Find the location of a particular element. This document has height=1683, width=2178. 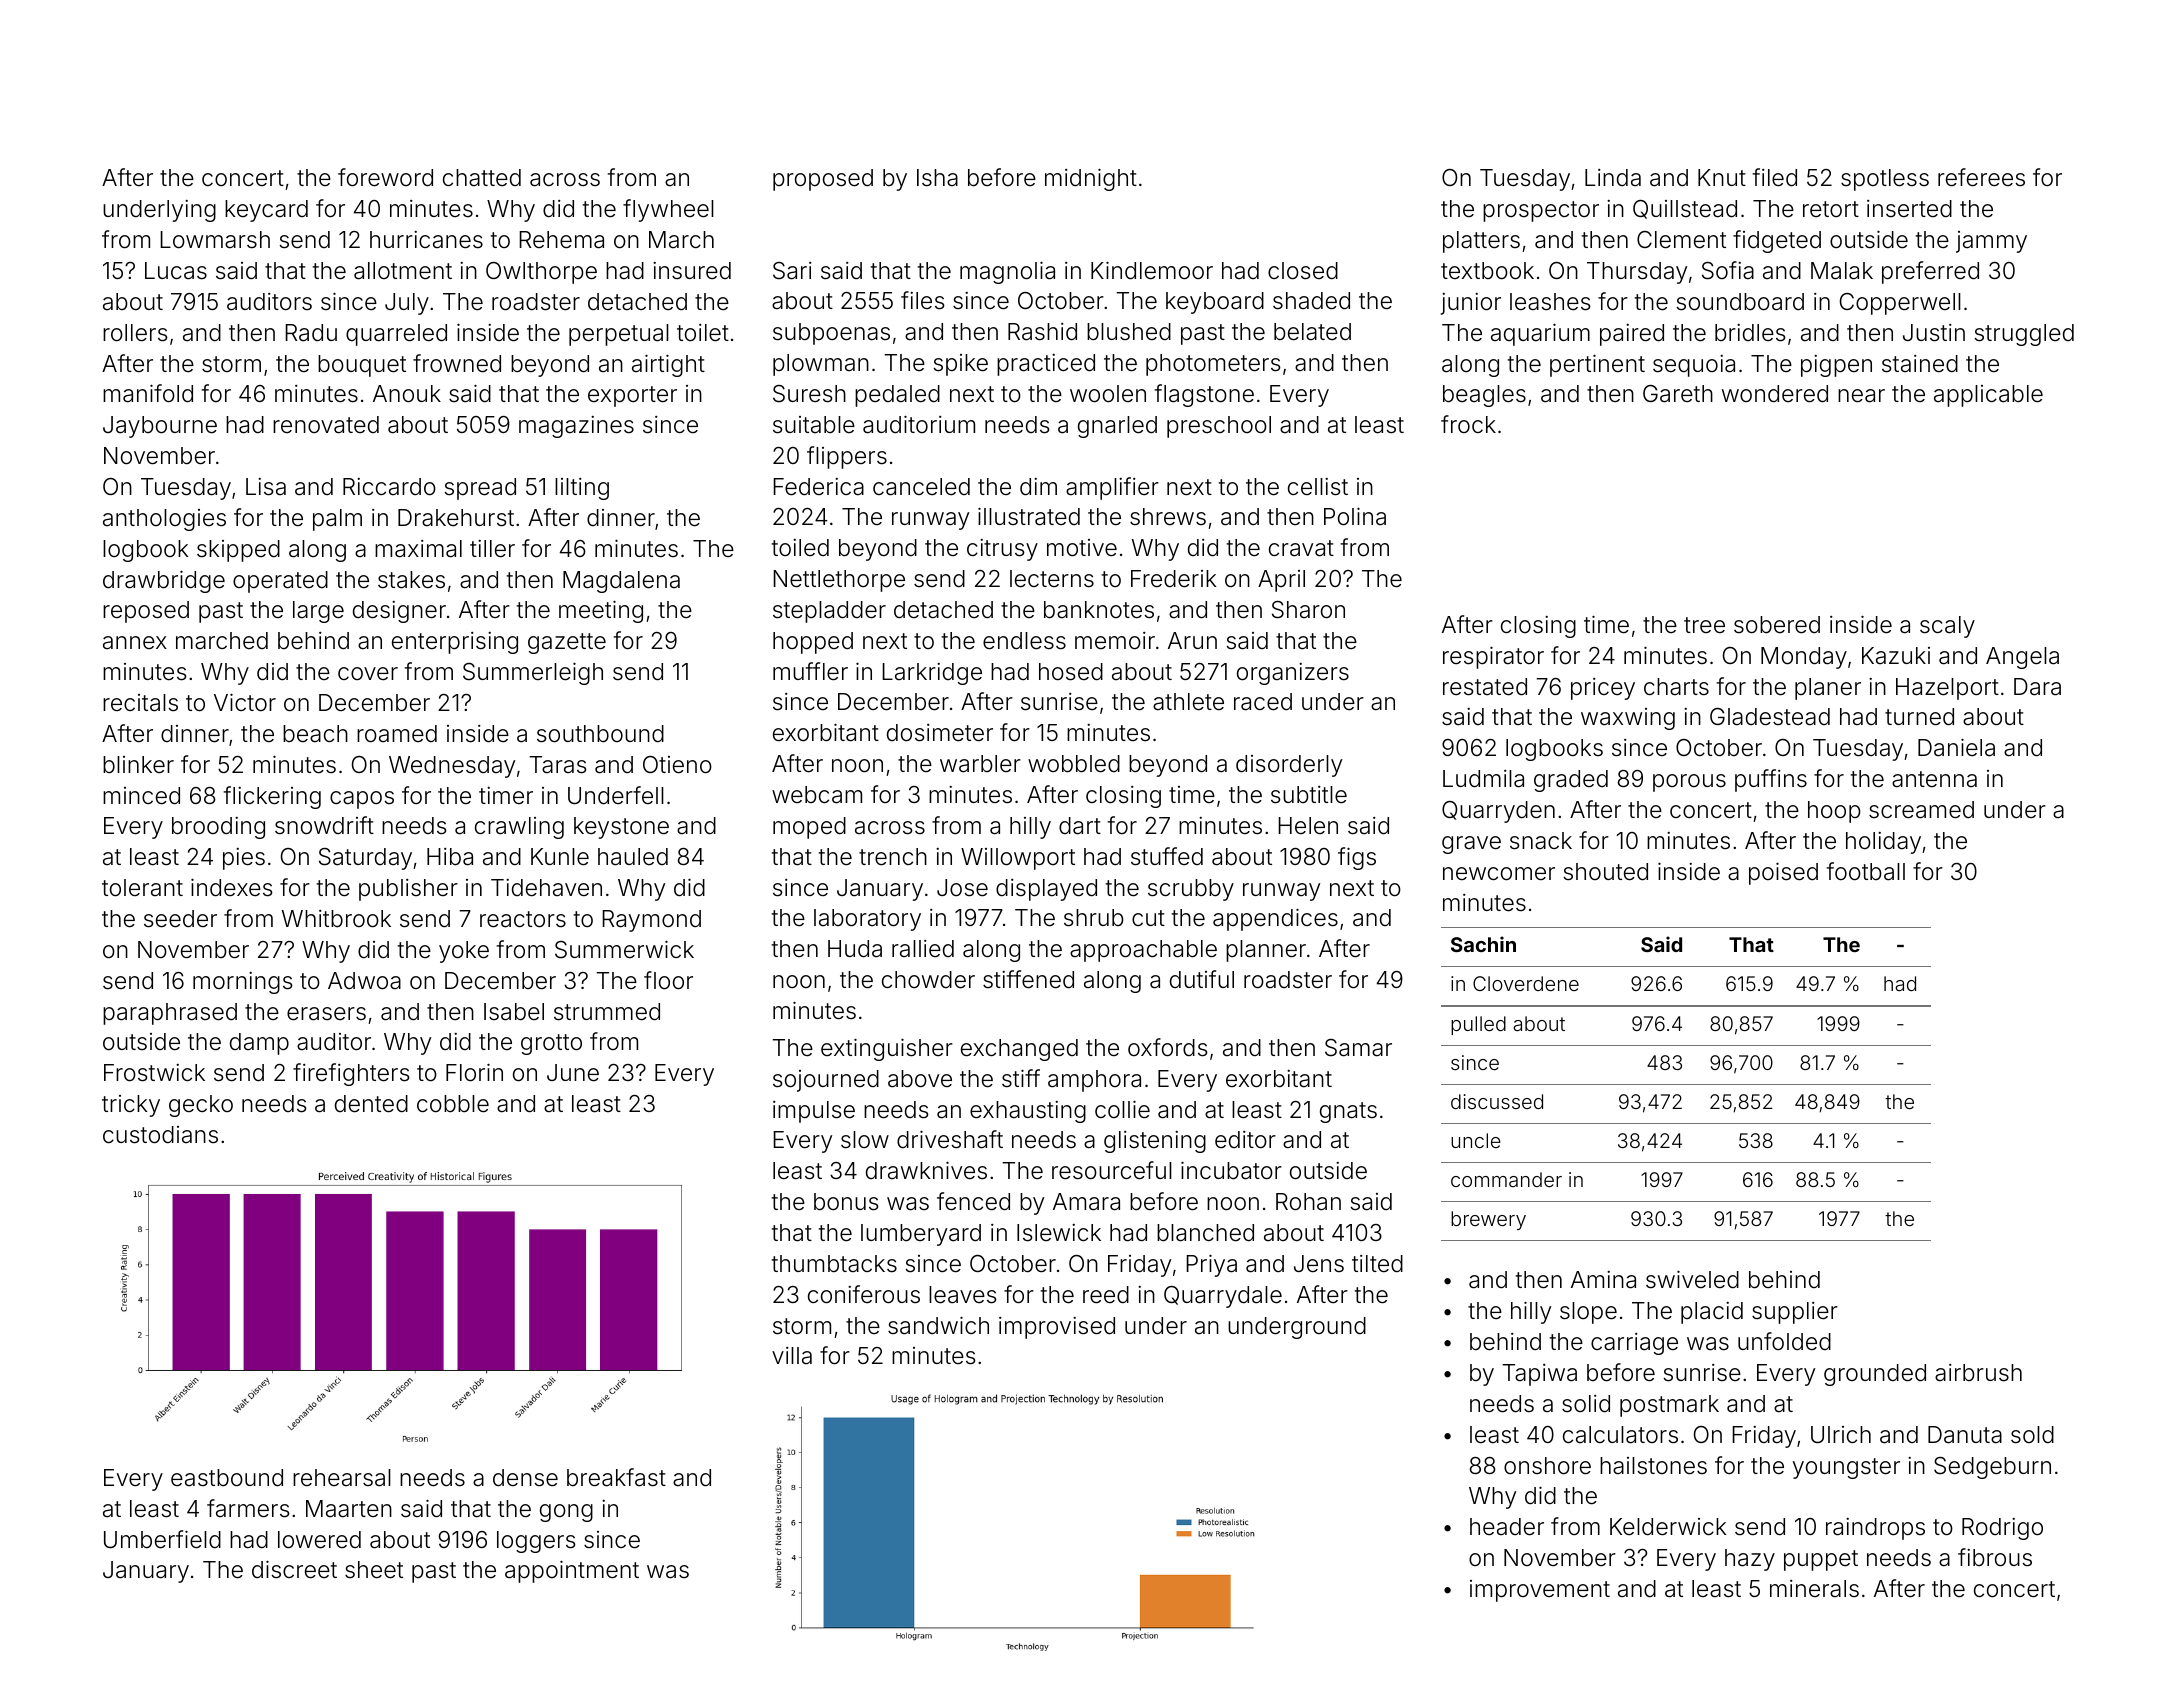

villa is located at coordinates (792, 1356).
